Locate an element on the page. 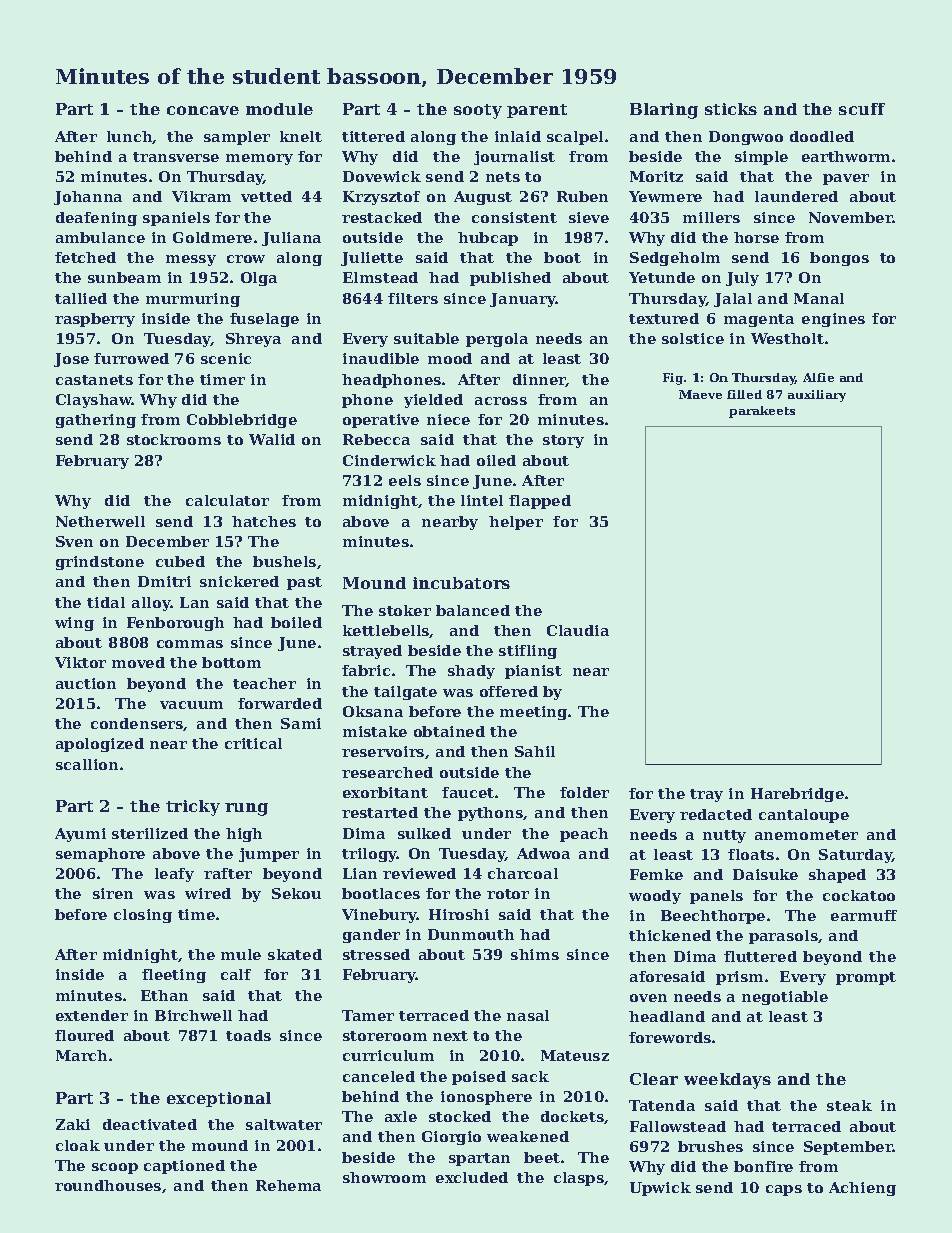 This page has width=952, height=1233. dinner is located at coordinates (539, 380).
